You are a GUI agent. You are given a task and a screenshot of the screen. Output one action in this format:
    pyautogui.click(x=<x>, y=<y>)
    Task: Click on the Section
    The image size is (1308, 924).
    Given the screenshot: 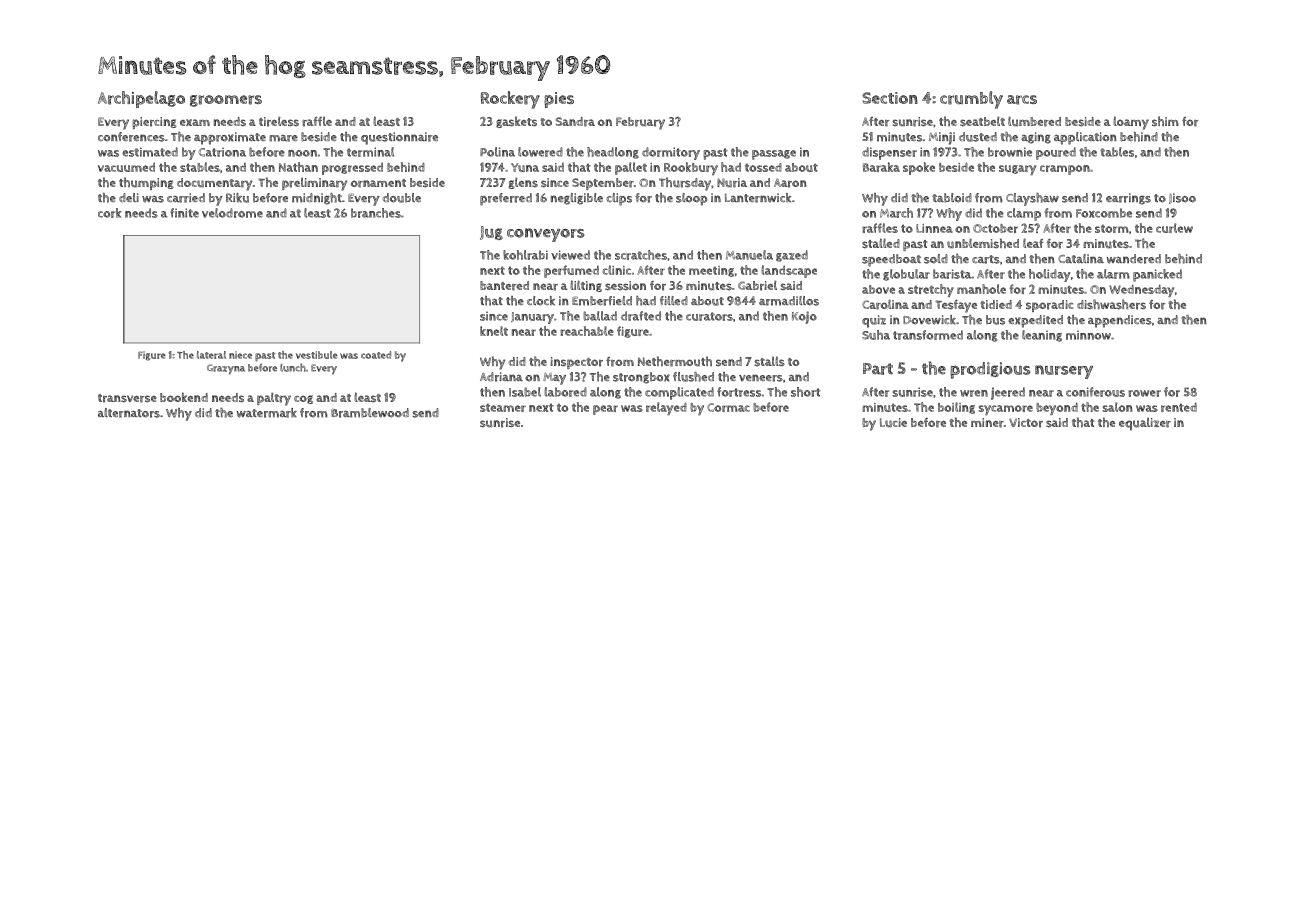 What is the action you would take?
    pyautogui.click(x=890, y=98)
